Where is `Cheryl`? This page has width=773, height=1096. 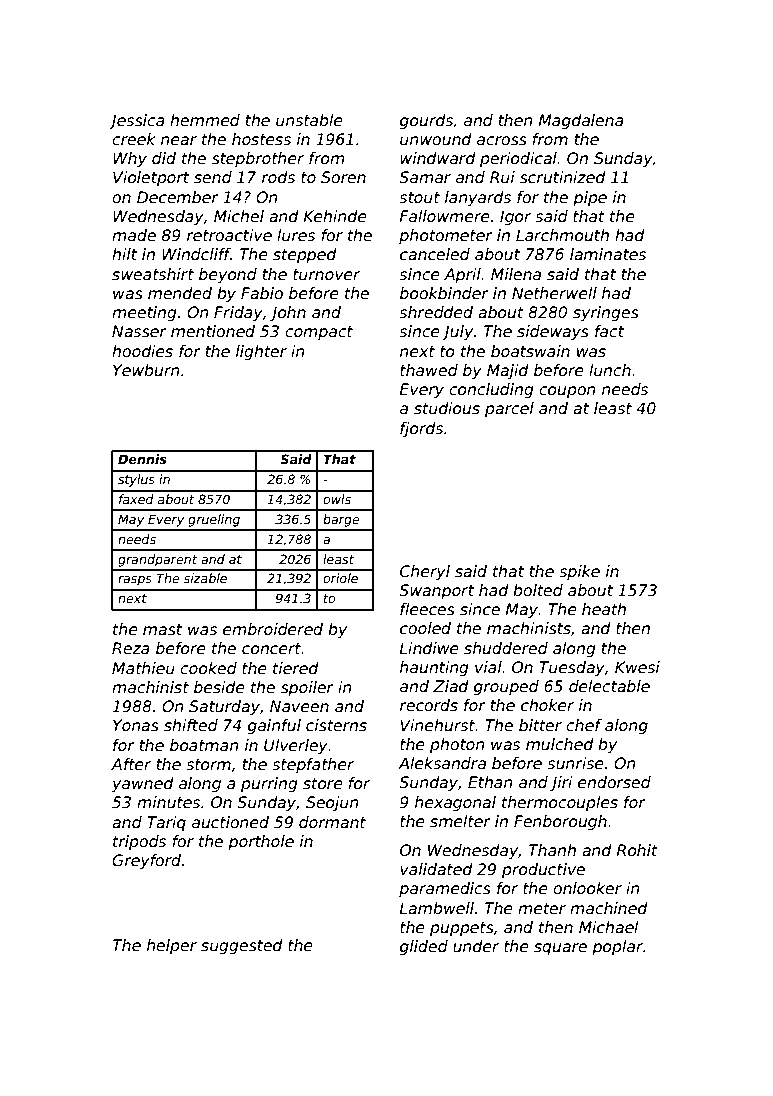 Cheryl is located at coordinates (425, 572).
